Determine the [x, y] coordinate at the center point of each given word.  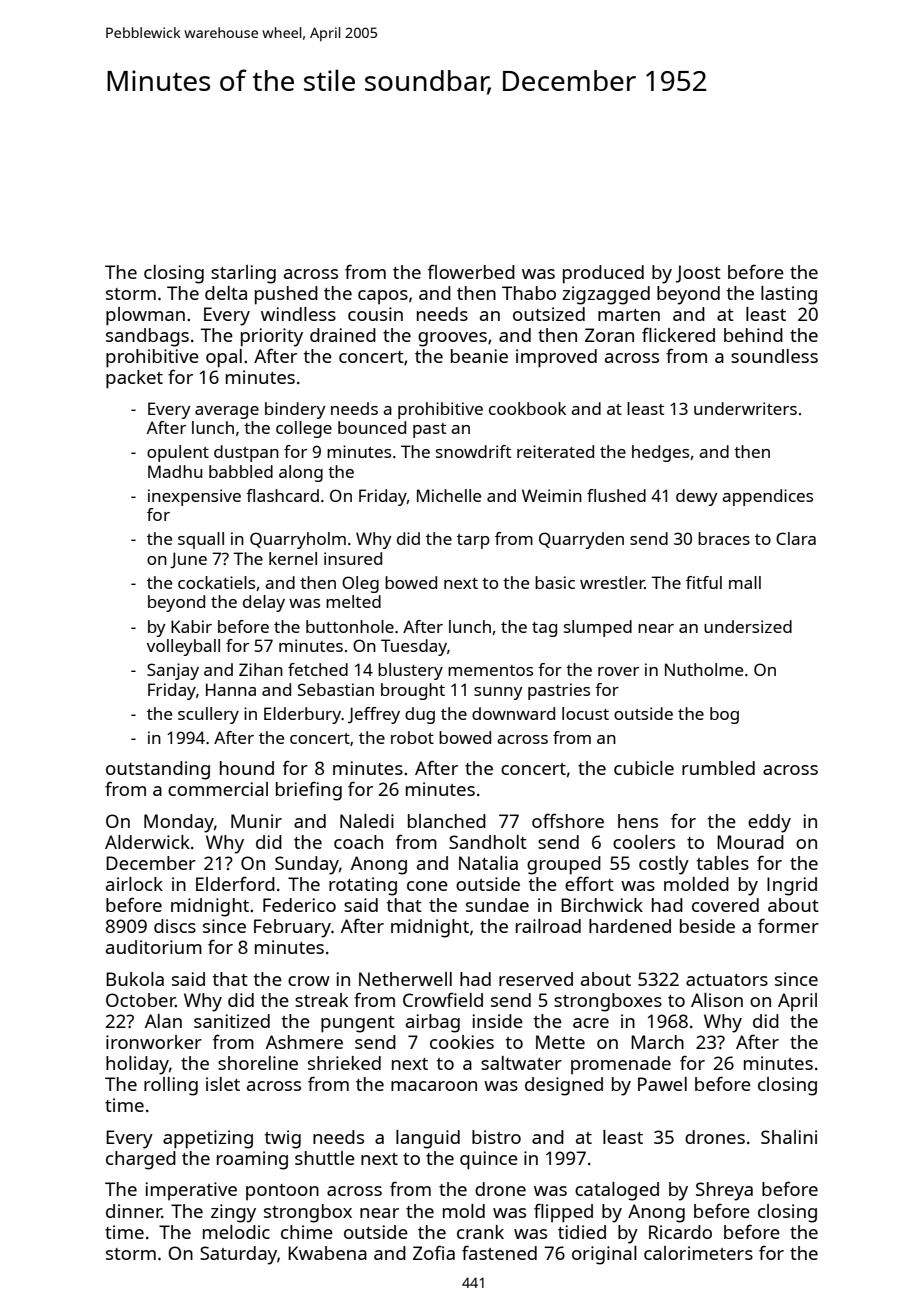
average [227, 412]
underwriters [745, 408]
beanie [479, 356]
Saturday [238, 1255]
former [788, 925]
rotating [363, 886]
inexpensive [194, 497]
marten [629, 315]
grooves [452, 339]
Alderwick [147, 842]
